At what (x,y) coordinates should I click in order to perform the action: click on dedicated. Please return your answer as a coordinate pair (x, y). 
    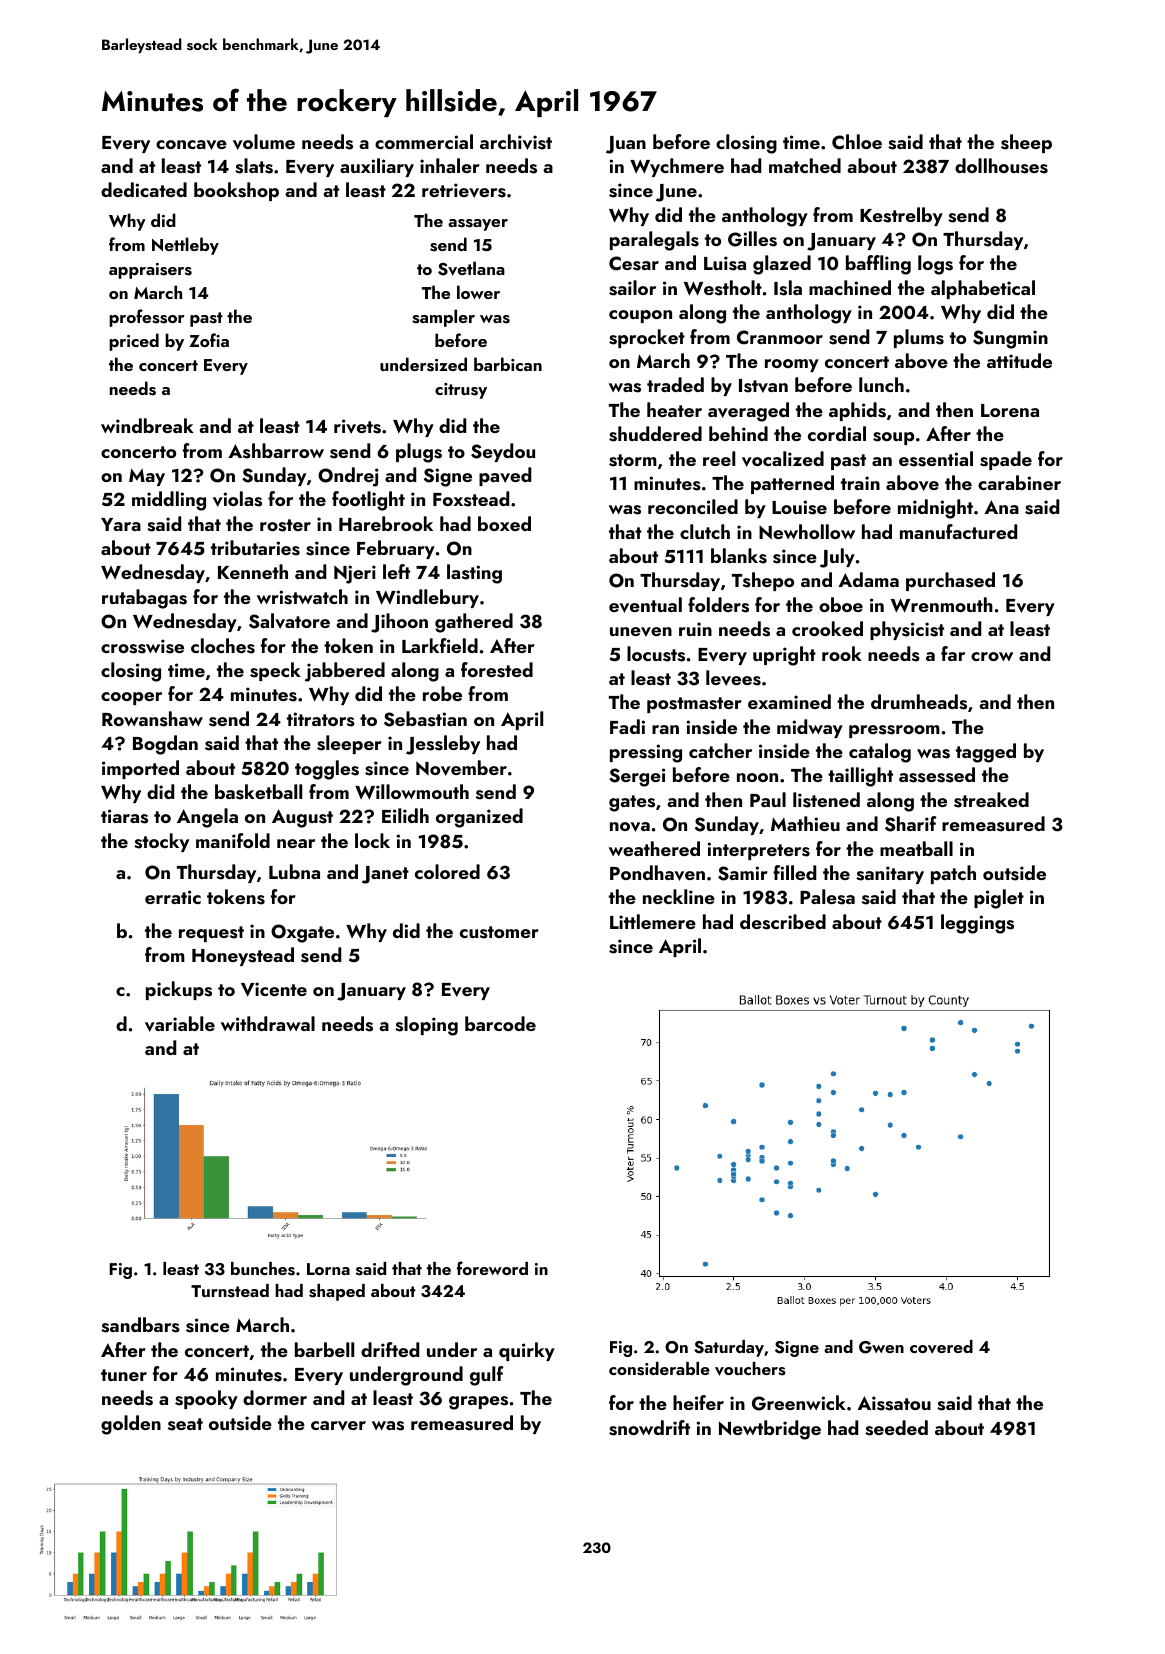
    Looking at the image, I should click on (144, 189).
